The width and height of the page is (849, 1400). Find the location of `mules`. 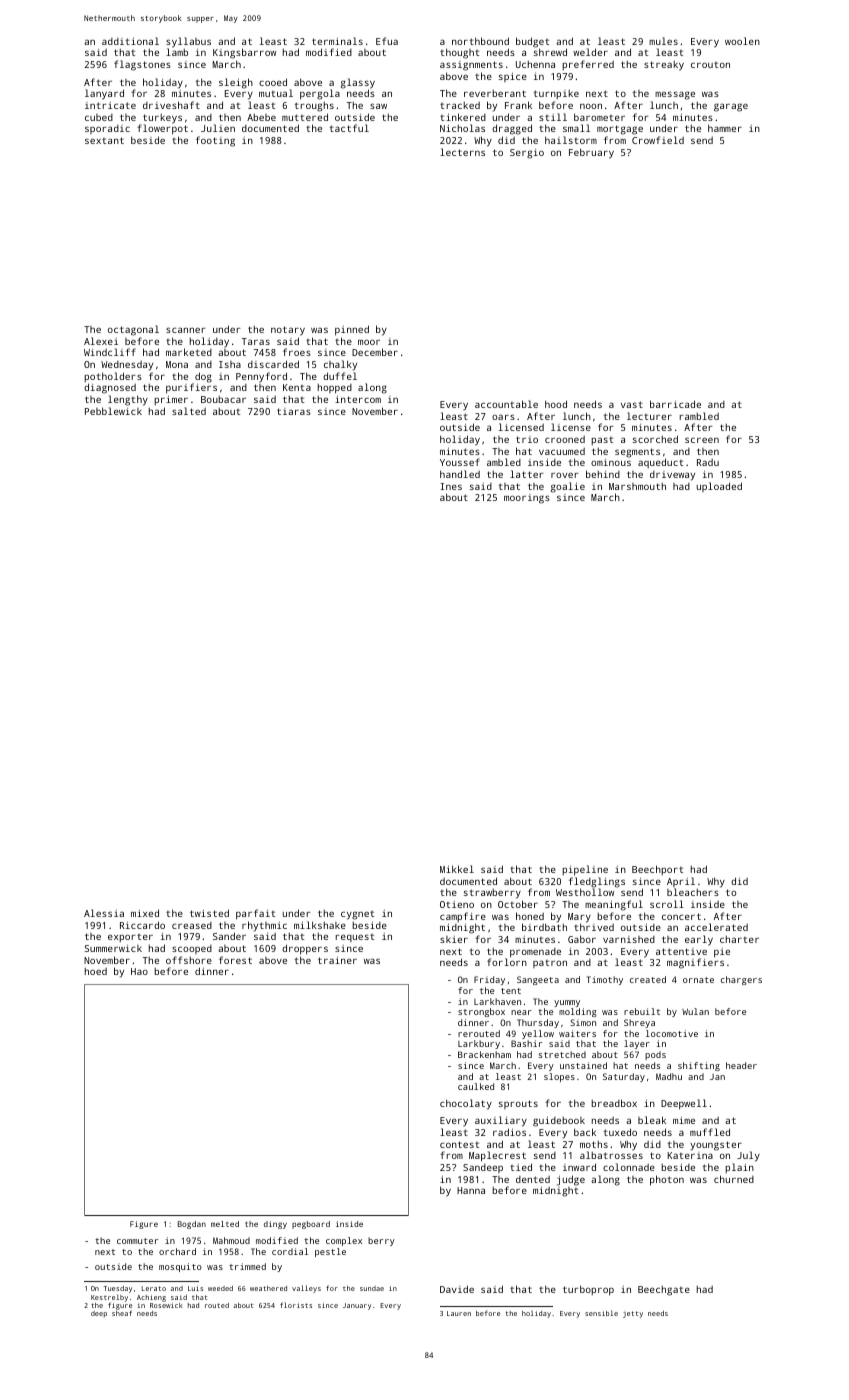

mules is located at coordinates (663, 41).
